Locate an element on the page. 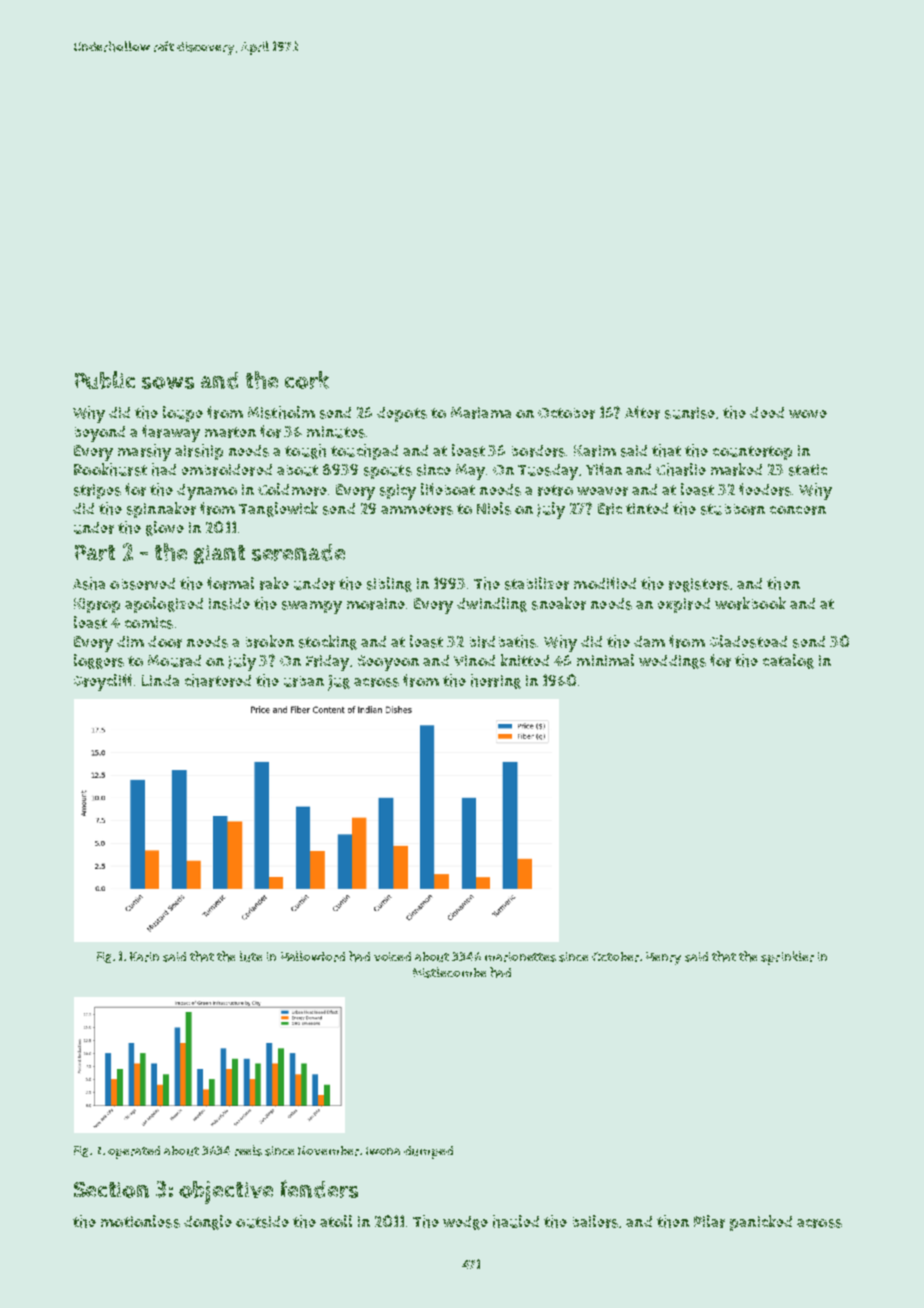 This document has height=1308, width=924. Henry is located at coordinates (663, 958).
